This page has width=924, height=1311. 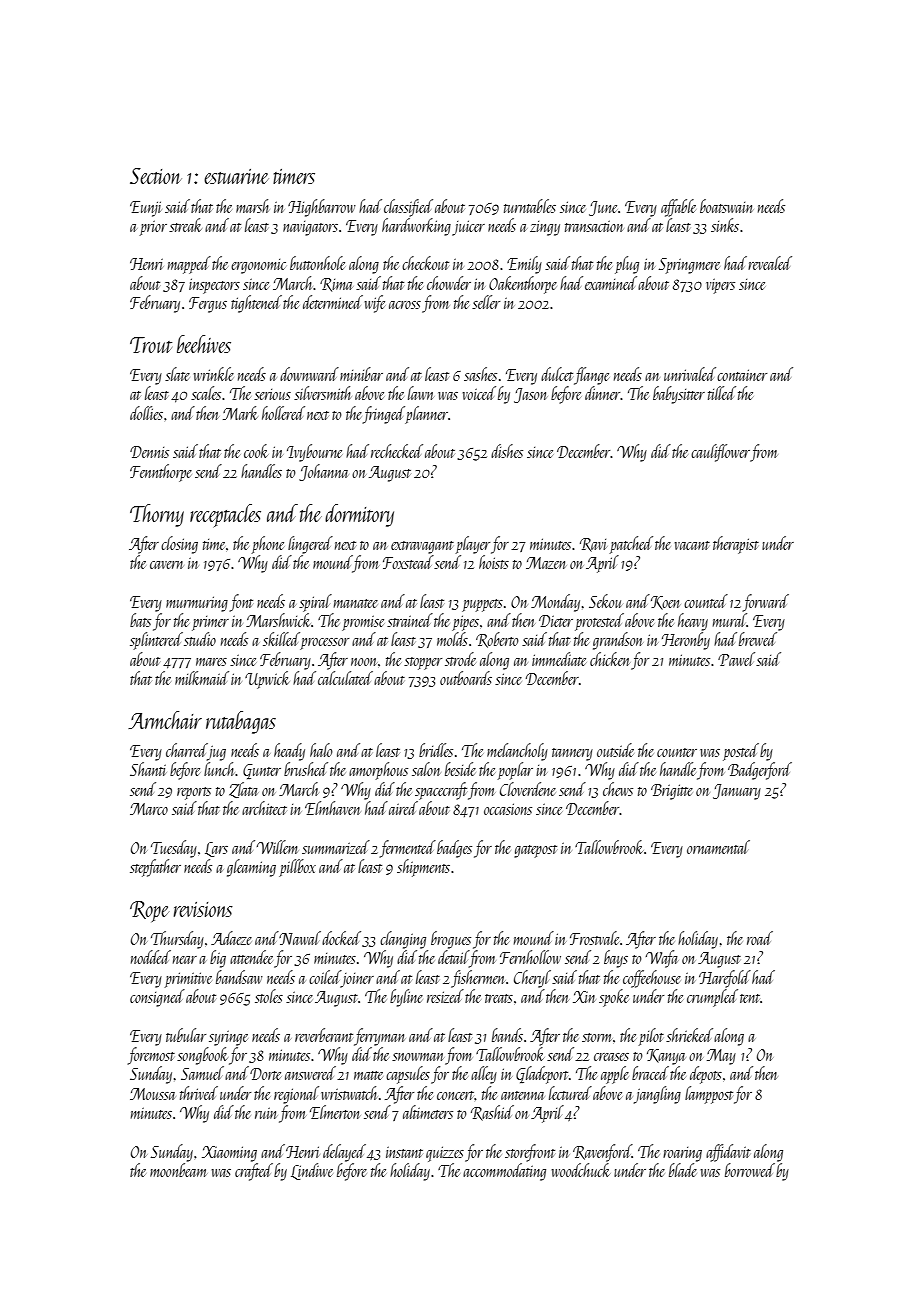 I want to click on posted, so click(x=741, y=752).
